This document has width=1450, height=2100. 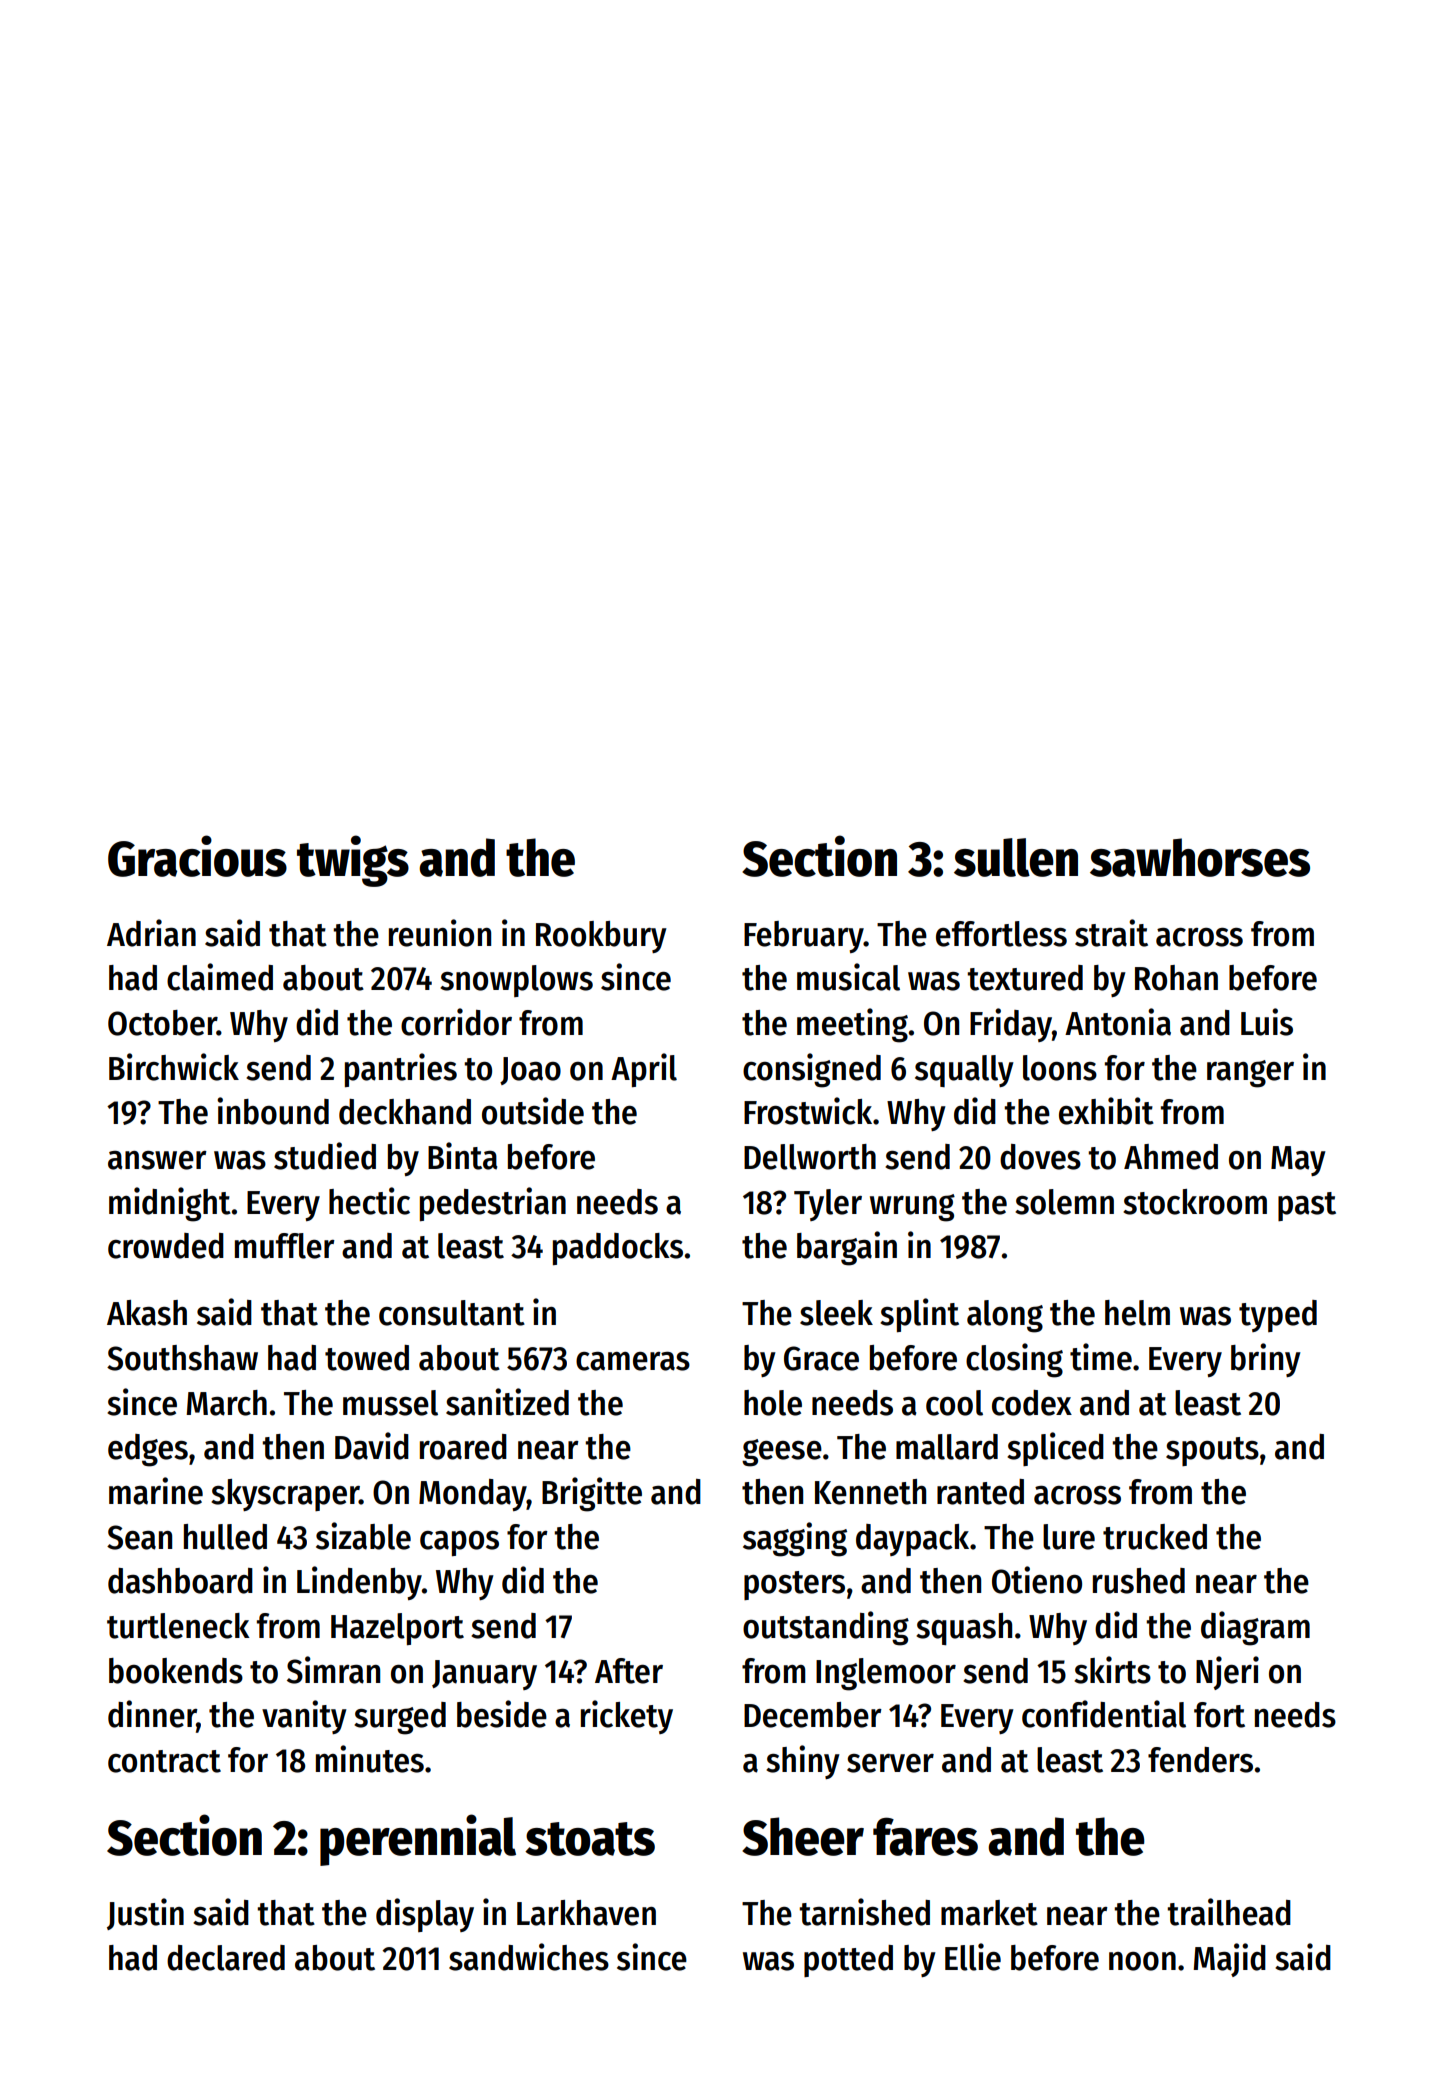 What do you see at coordinates (1155, 1537) in the document?
I see `trucked` at bounding box center [1155, 1537].
